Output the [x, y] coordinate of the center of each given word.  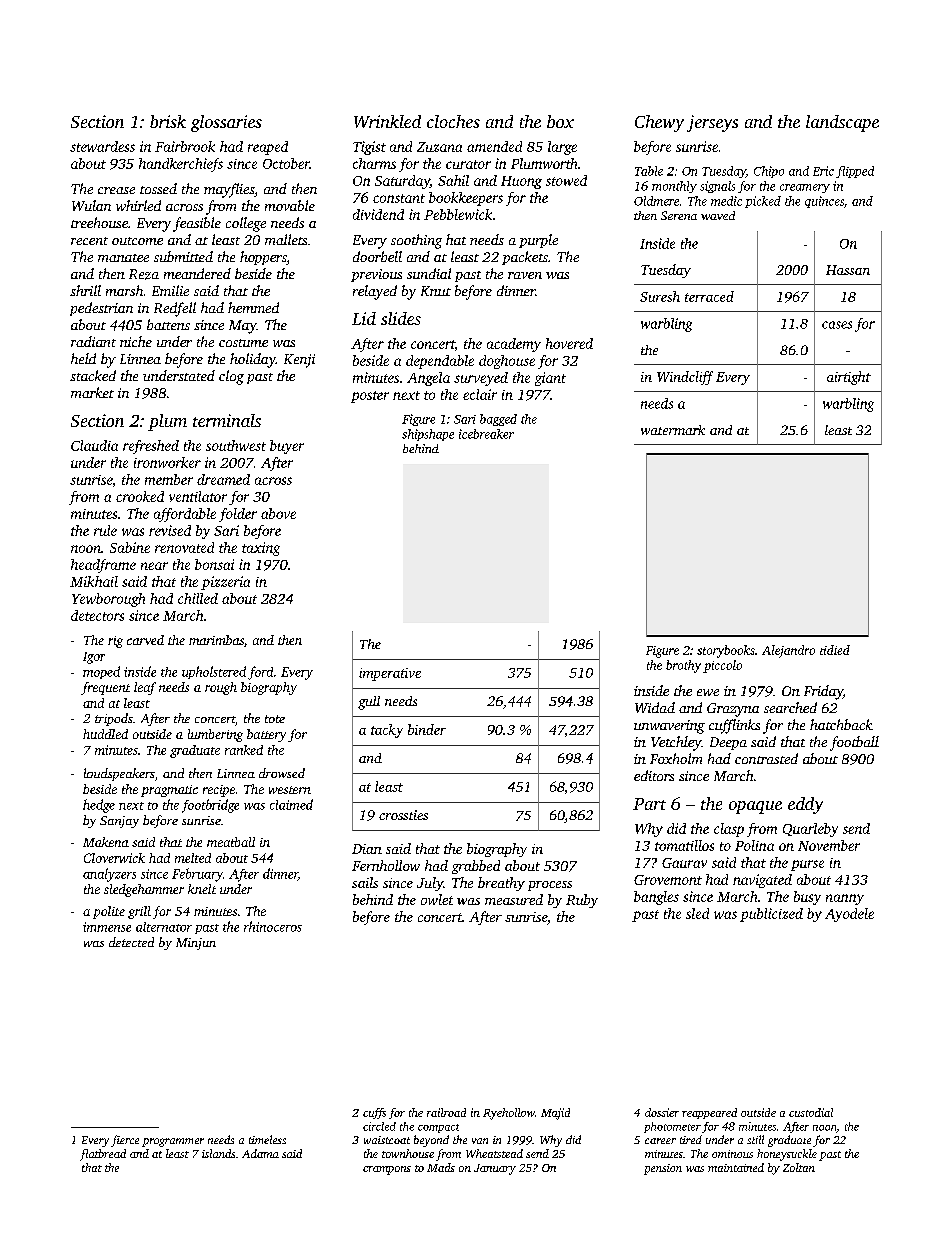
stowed [566, 180]
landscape [842, 123]
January [495, 1169]
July [430, 884]
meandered [197, 273]
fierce [125, 1141]
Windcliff [685, 378]
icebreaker [486, 434]
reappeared [709, 1113]
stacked [93, 375]
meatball [231, 842]
